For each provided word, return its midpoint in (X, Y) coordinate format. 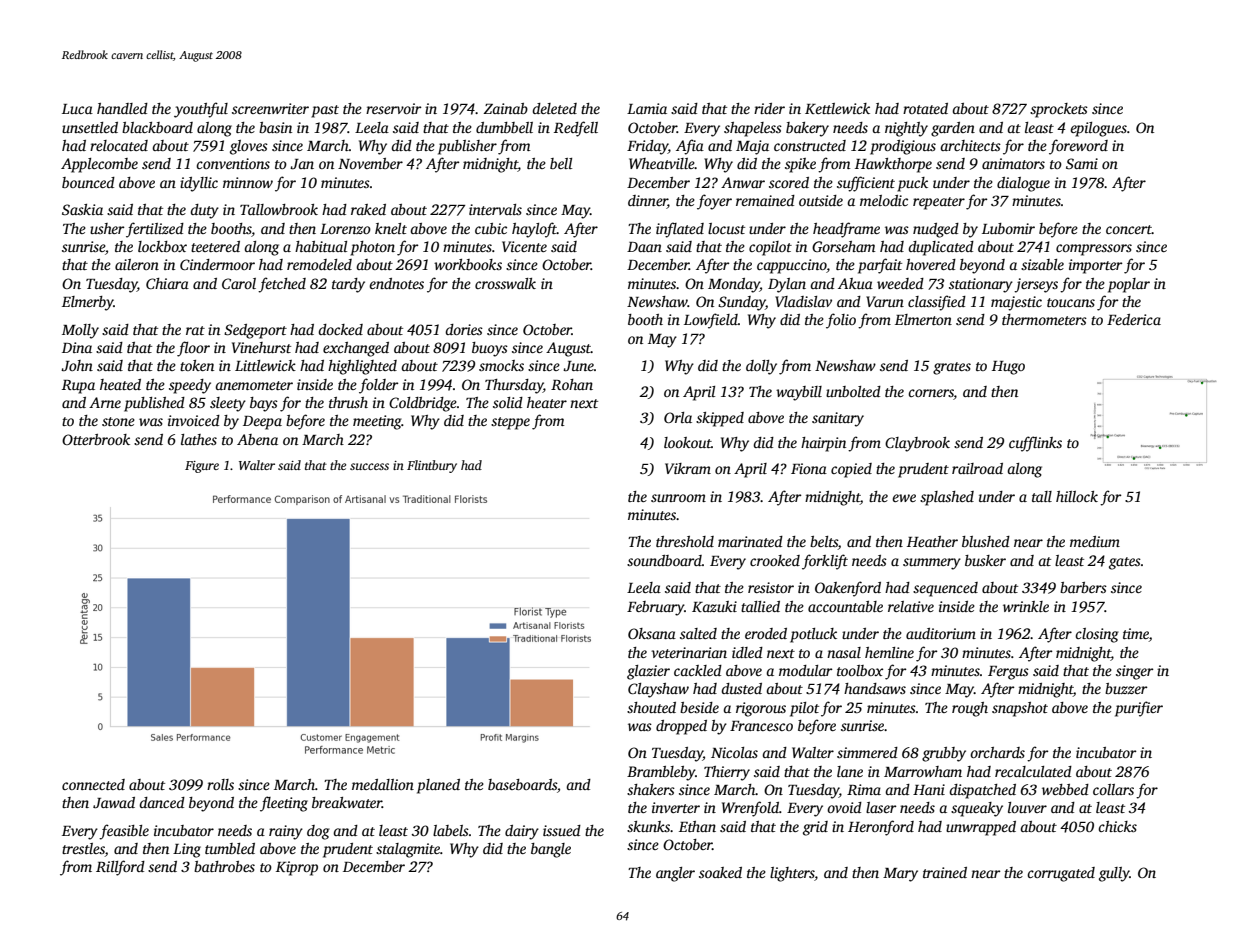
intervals (495, 209)
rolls (220, 784)
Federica (1134, 319)
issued (562, 830)
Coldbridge (423, 404)
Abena (257, 439)
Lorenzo (345, 229)
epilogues (1098, 129)
